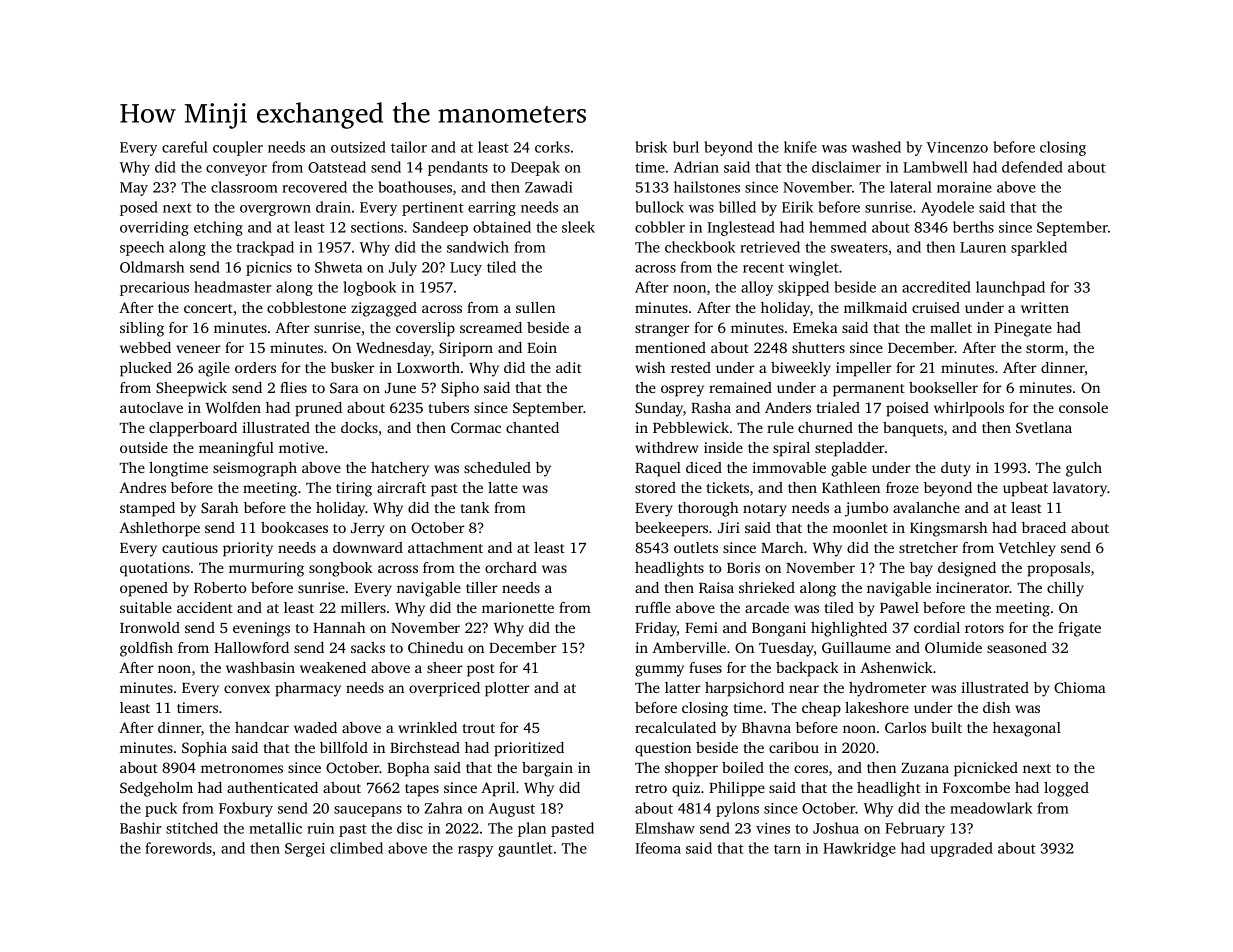 This screenshot has height=952, width=1233. What do you see at coordinates (1044, 427) in the screenshot?
I see `Svetlana` at bounding box center [1044, 427].
